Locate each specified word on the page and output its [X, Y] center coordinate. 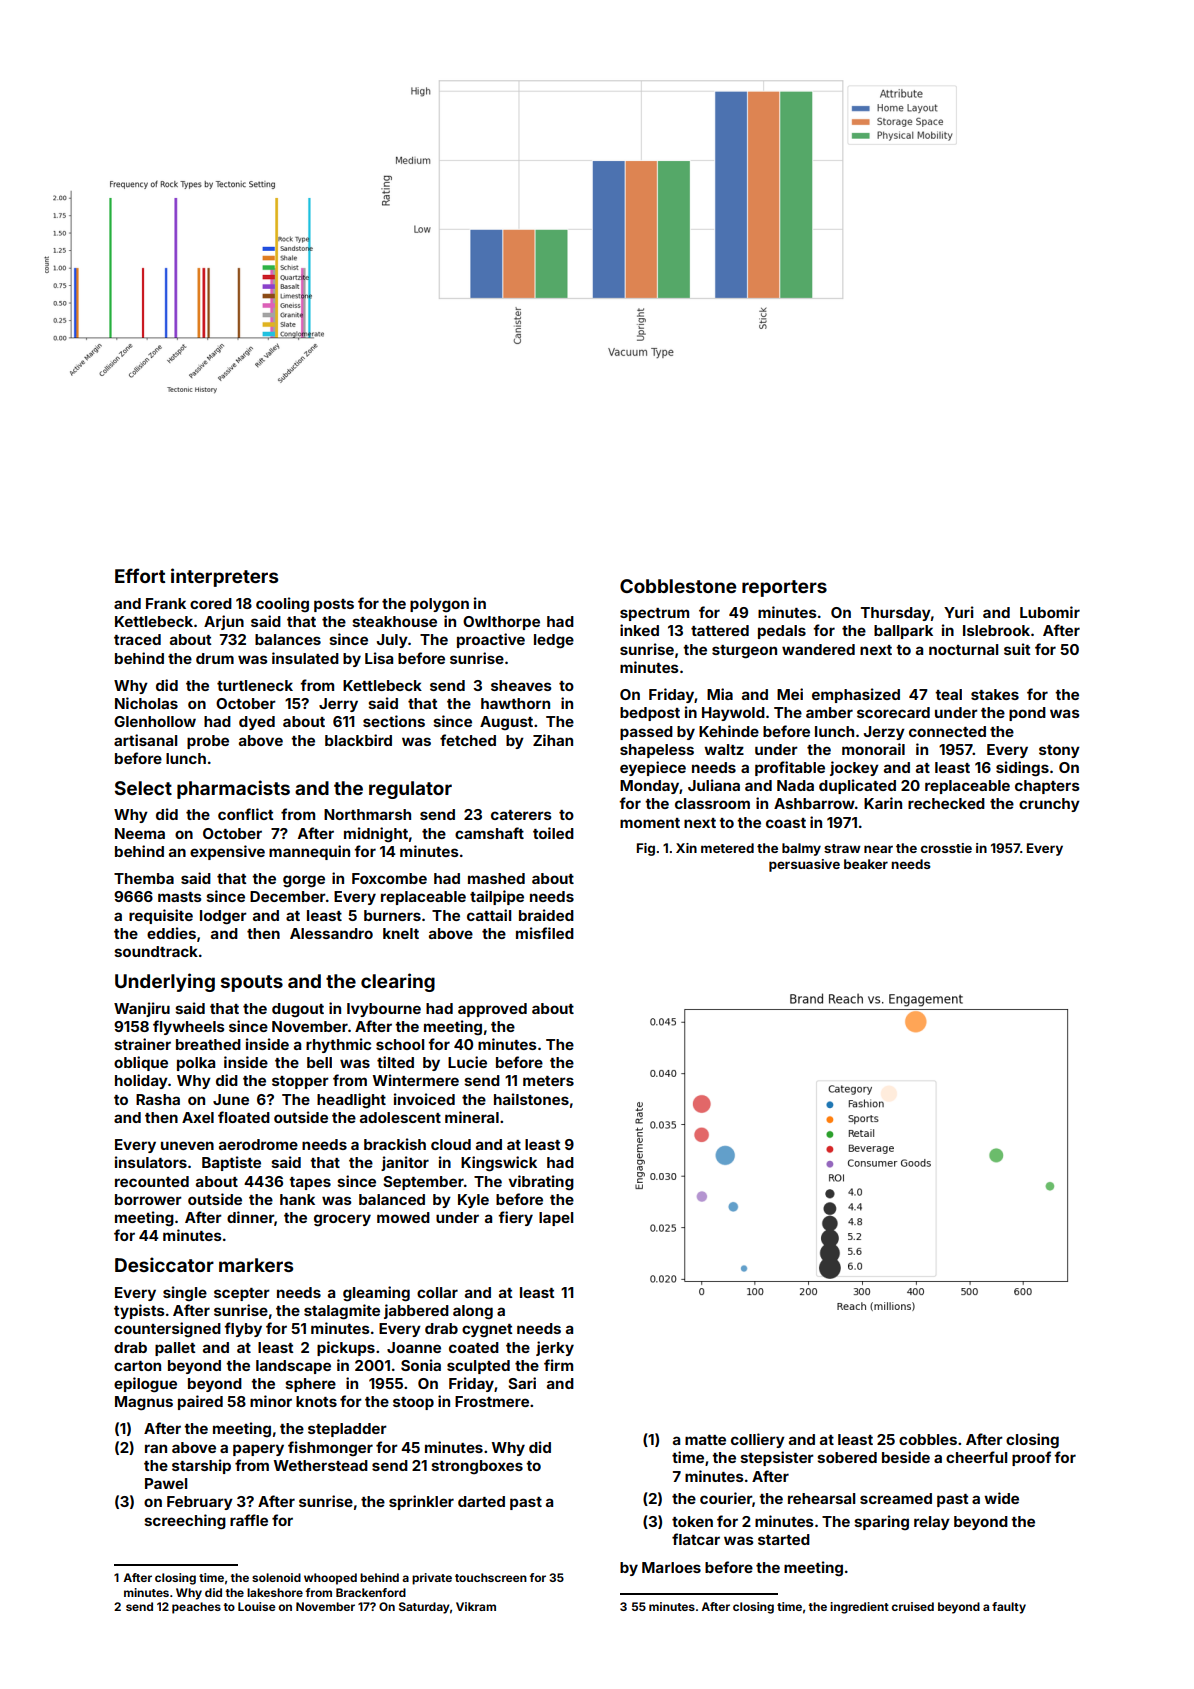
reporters [784, 588]
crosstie [946, 848]
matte [705, 1440]
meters [548, 1081]
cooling [282, 604]
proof [1031, 1458]
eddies [171, 933]
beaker [866, 864]
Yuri [959, 612]
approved [492, 1010]
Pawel [166, 1483]
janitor [405, 1163]
